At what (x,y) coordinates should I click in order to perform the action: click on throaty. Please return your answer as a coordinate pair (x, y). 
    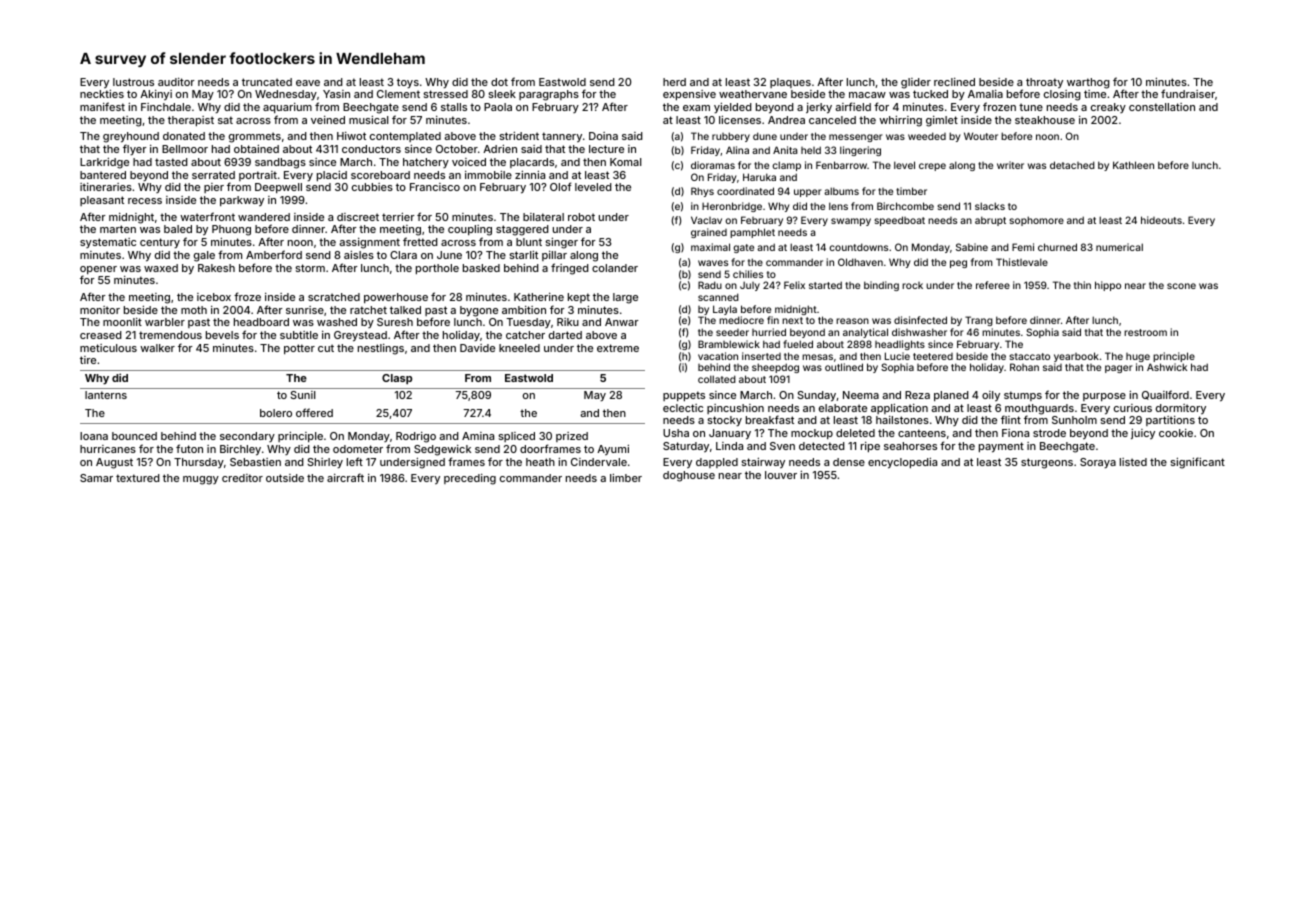
    Looking at the image, I should click on (1044, 83).
